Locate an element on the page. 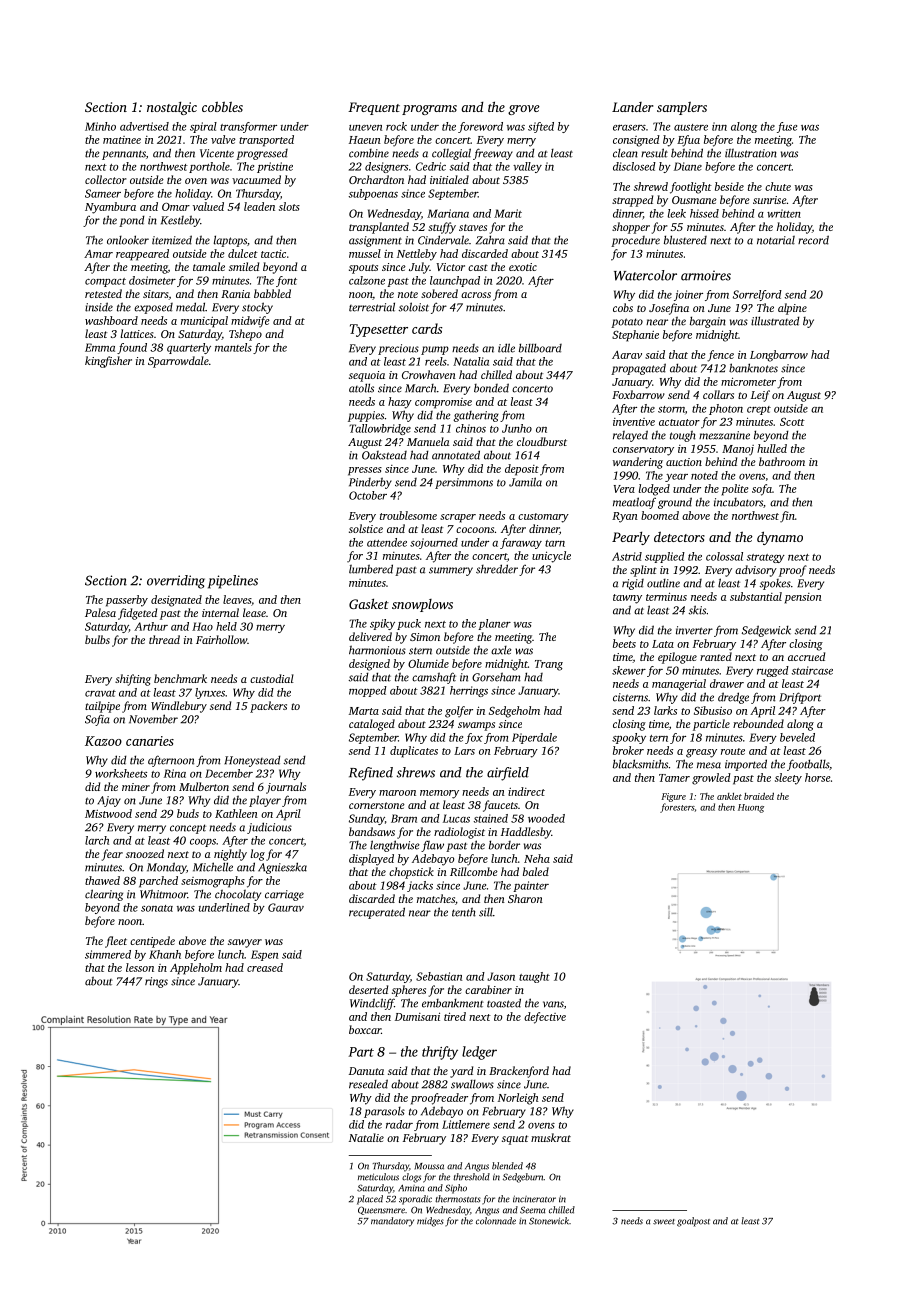 The width and height of the image is (924, 1308). across is located at coordinates (476, 295).
